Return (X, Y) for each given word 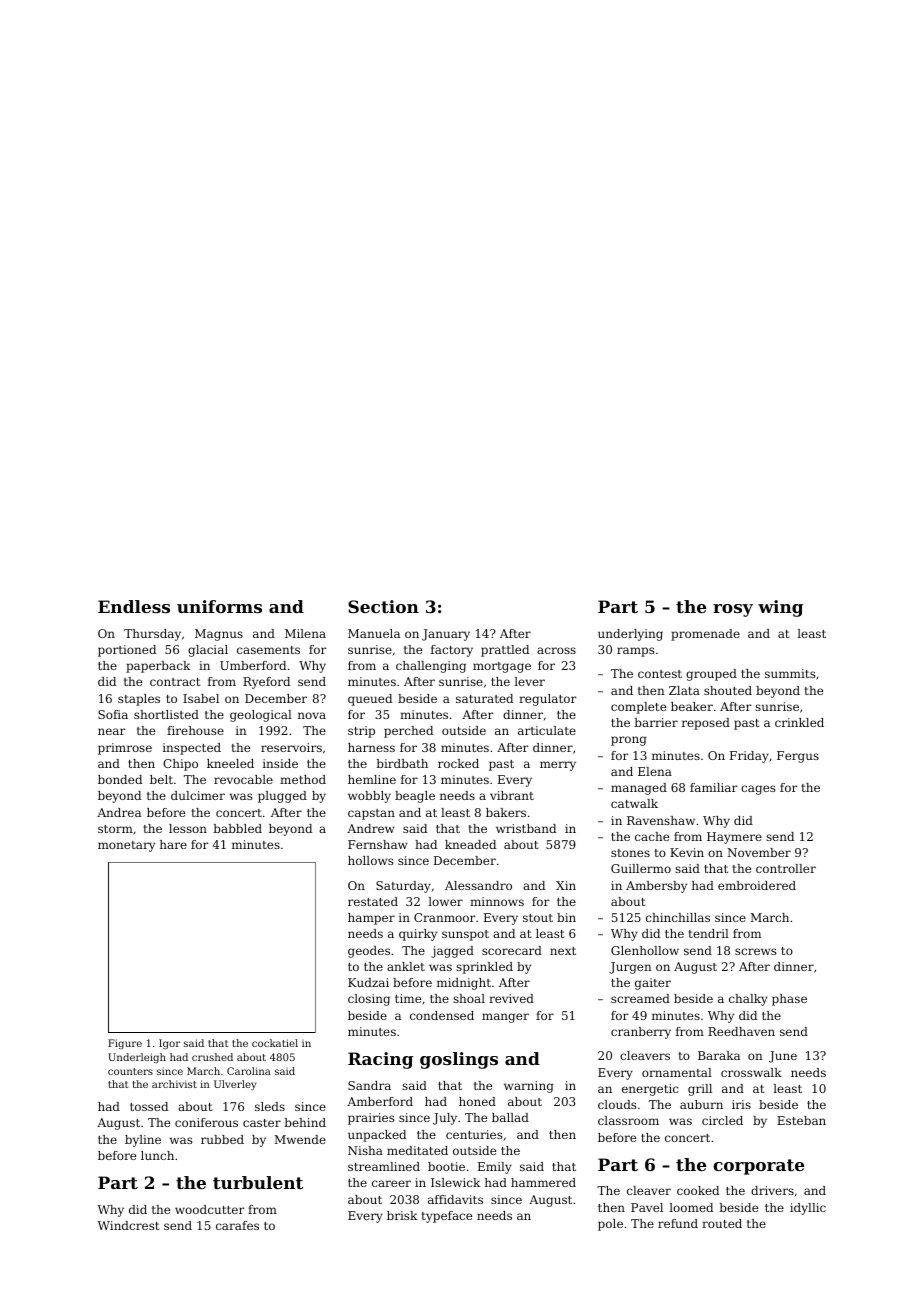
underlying (630, 635)
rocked (458, 763)
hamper (371, 919)
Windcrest (128, 1225)
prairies (371, 1119)
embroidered (757, 885)
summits (790, 673)
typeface (447, 1217)
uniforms (219, 606)
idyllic (808, 1209)
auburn (701, 1104)
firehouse (195, 730)
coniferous (206, 1122)
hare (173, 844)
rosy (733, 610)
